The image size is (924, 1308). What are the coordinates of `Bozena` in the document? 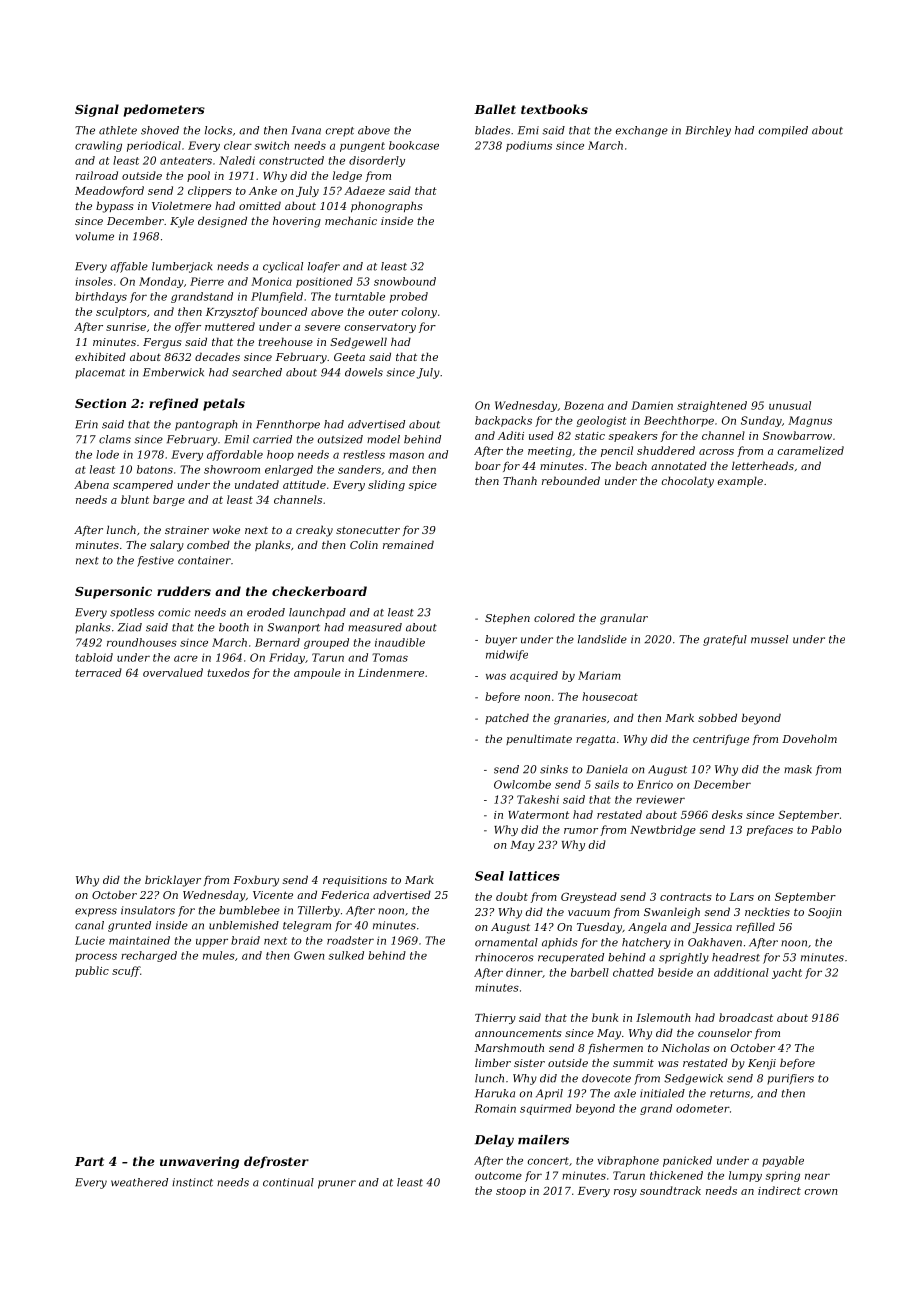 It's located at (584, 405).
